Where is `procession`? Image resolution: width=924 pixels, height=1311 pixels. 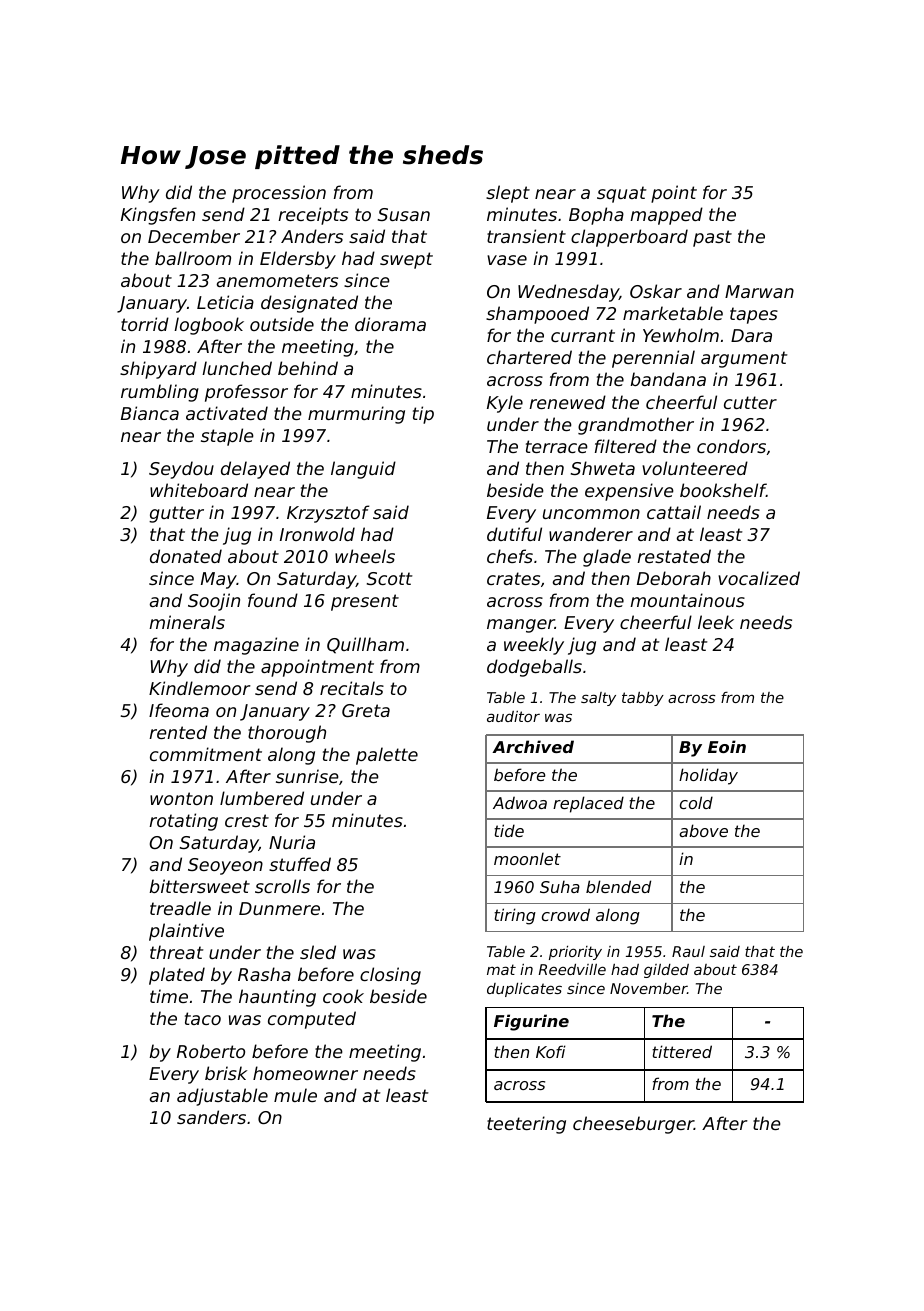 procession is located at coordinates (279, 194).
